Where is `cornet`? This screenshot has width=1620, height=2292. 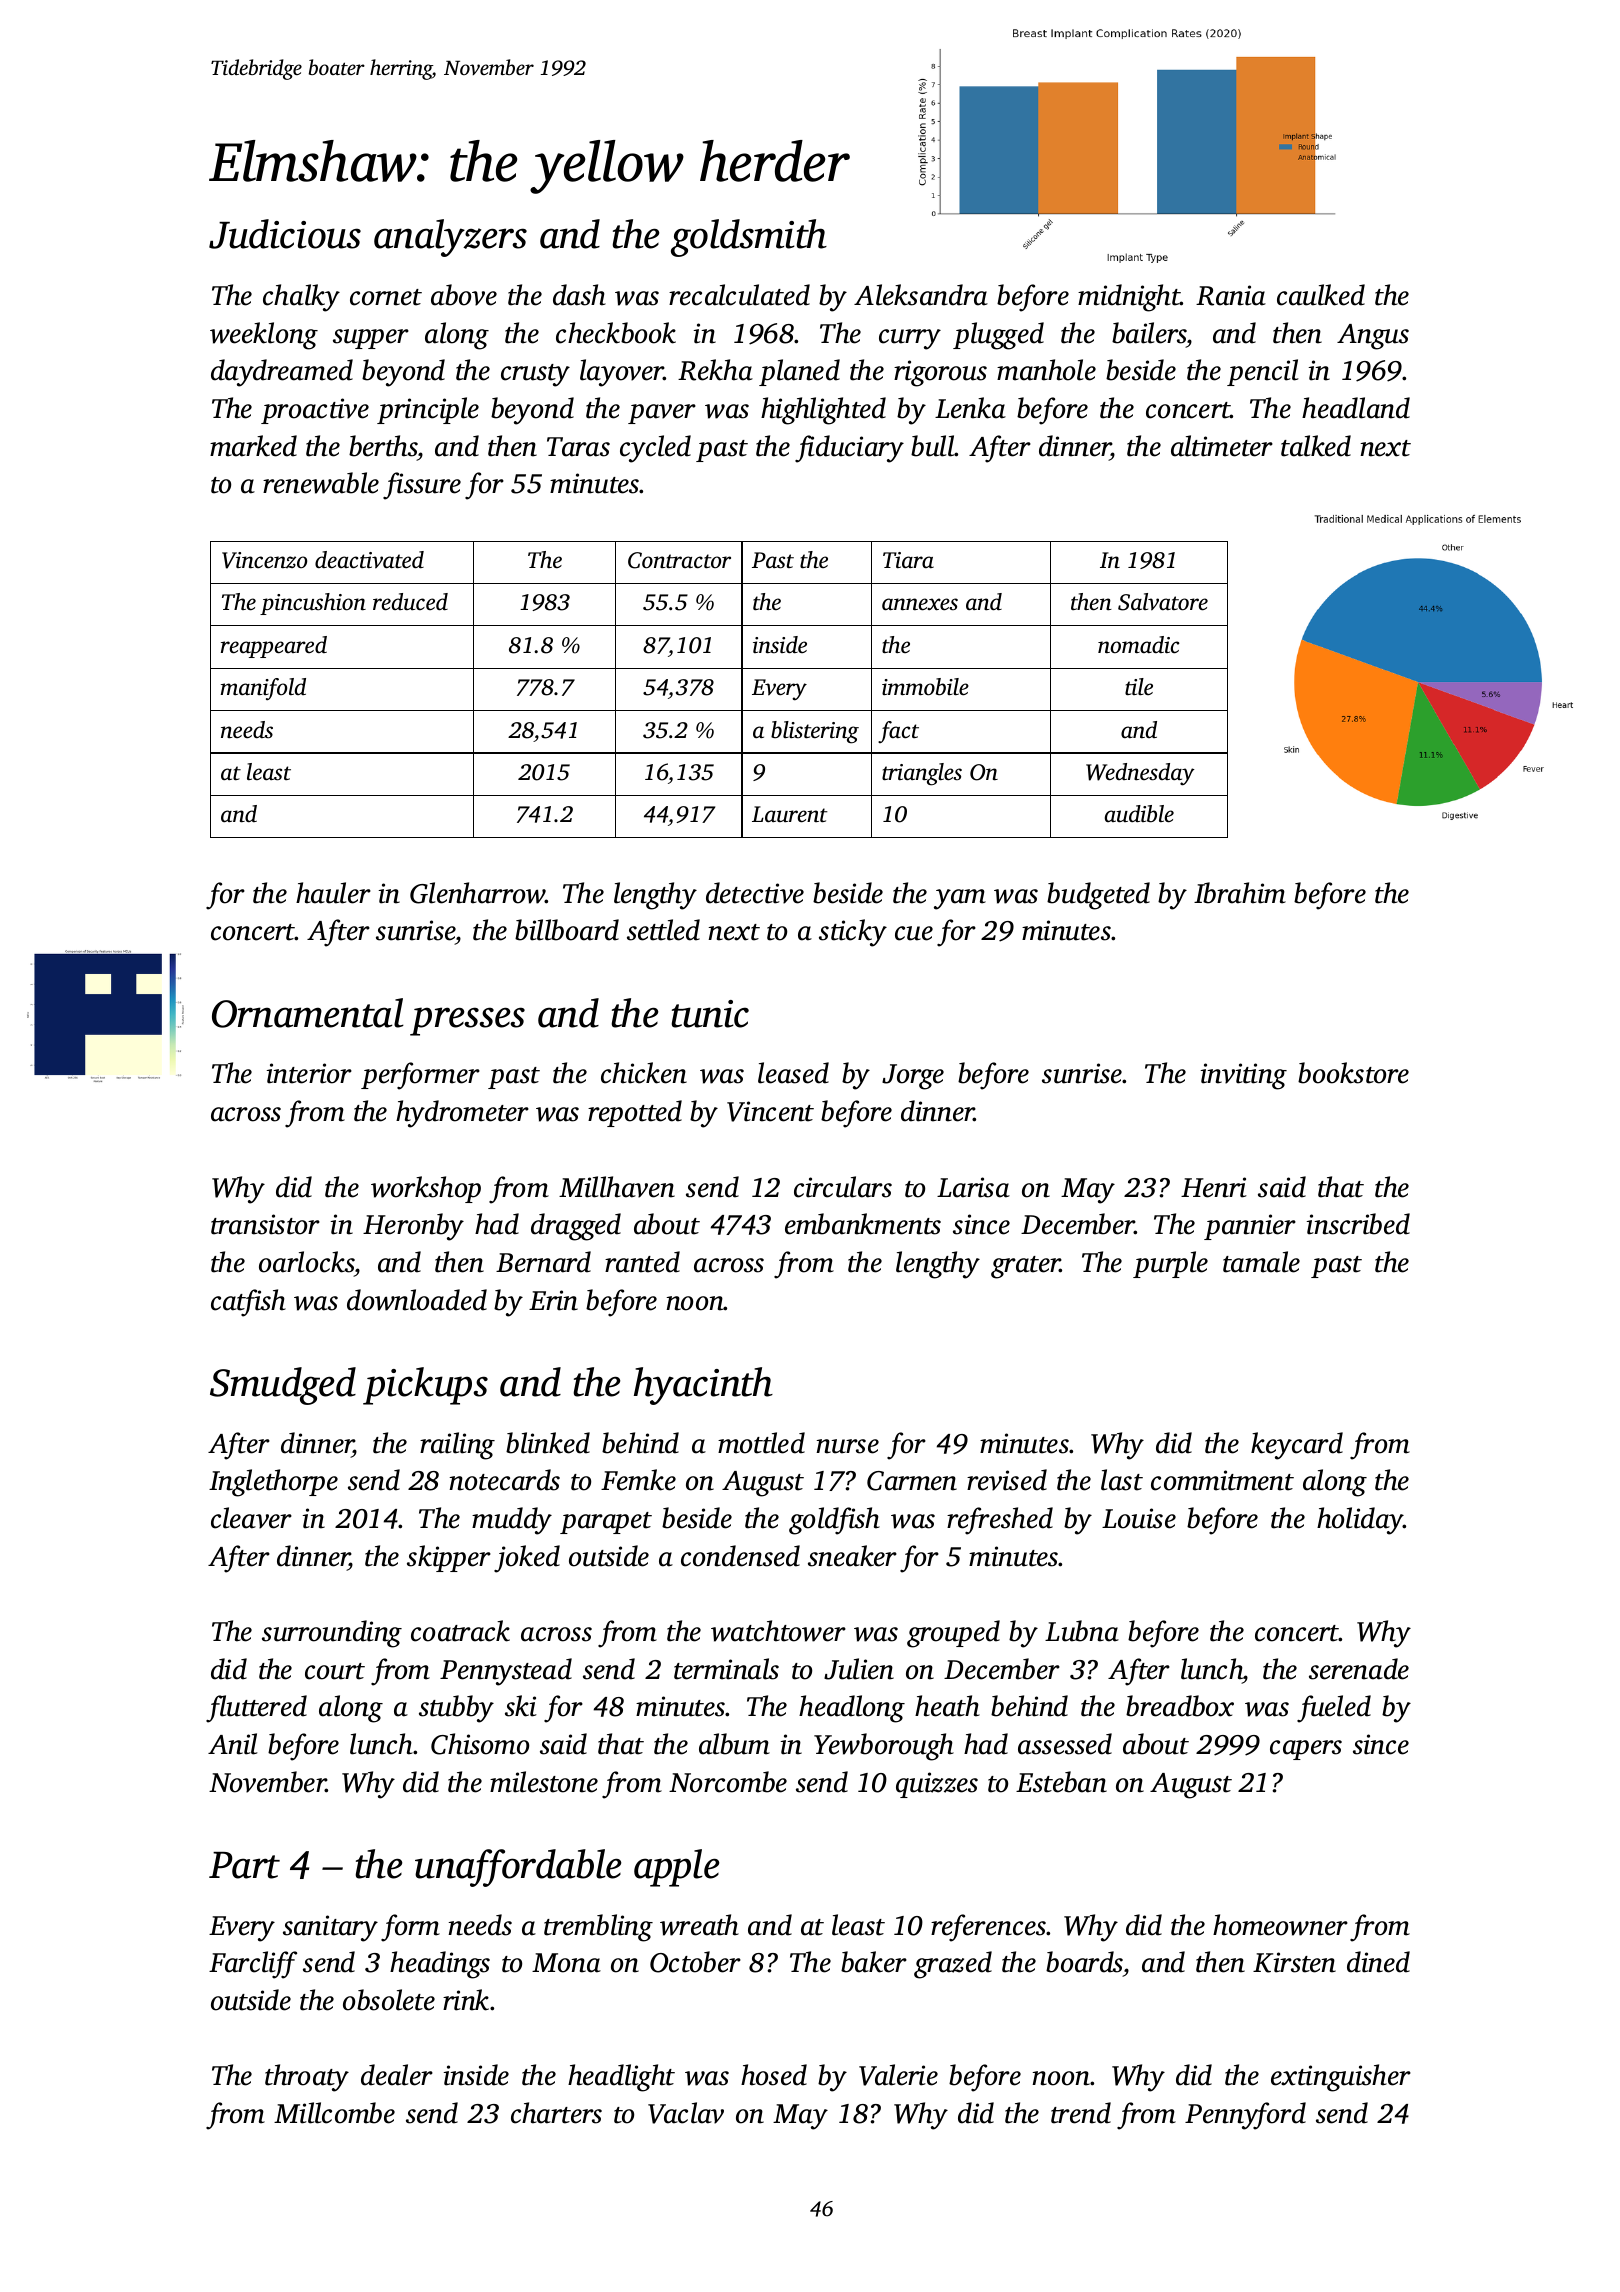
cornet is located at coordinates (386, 297).
